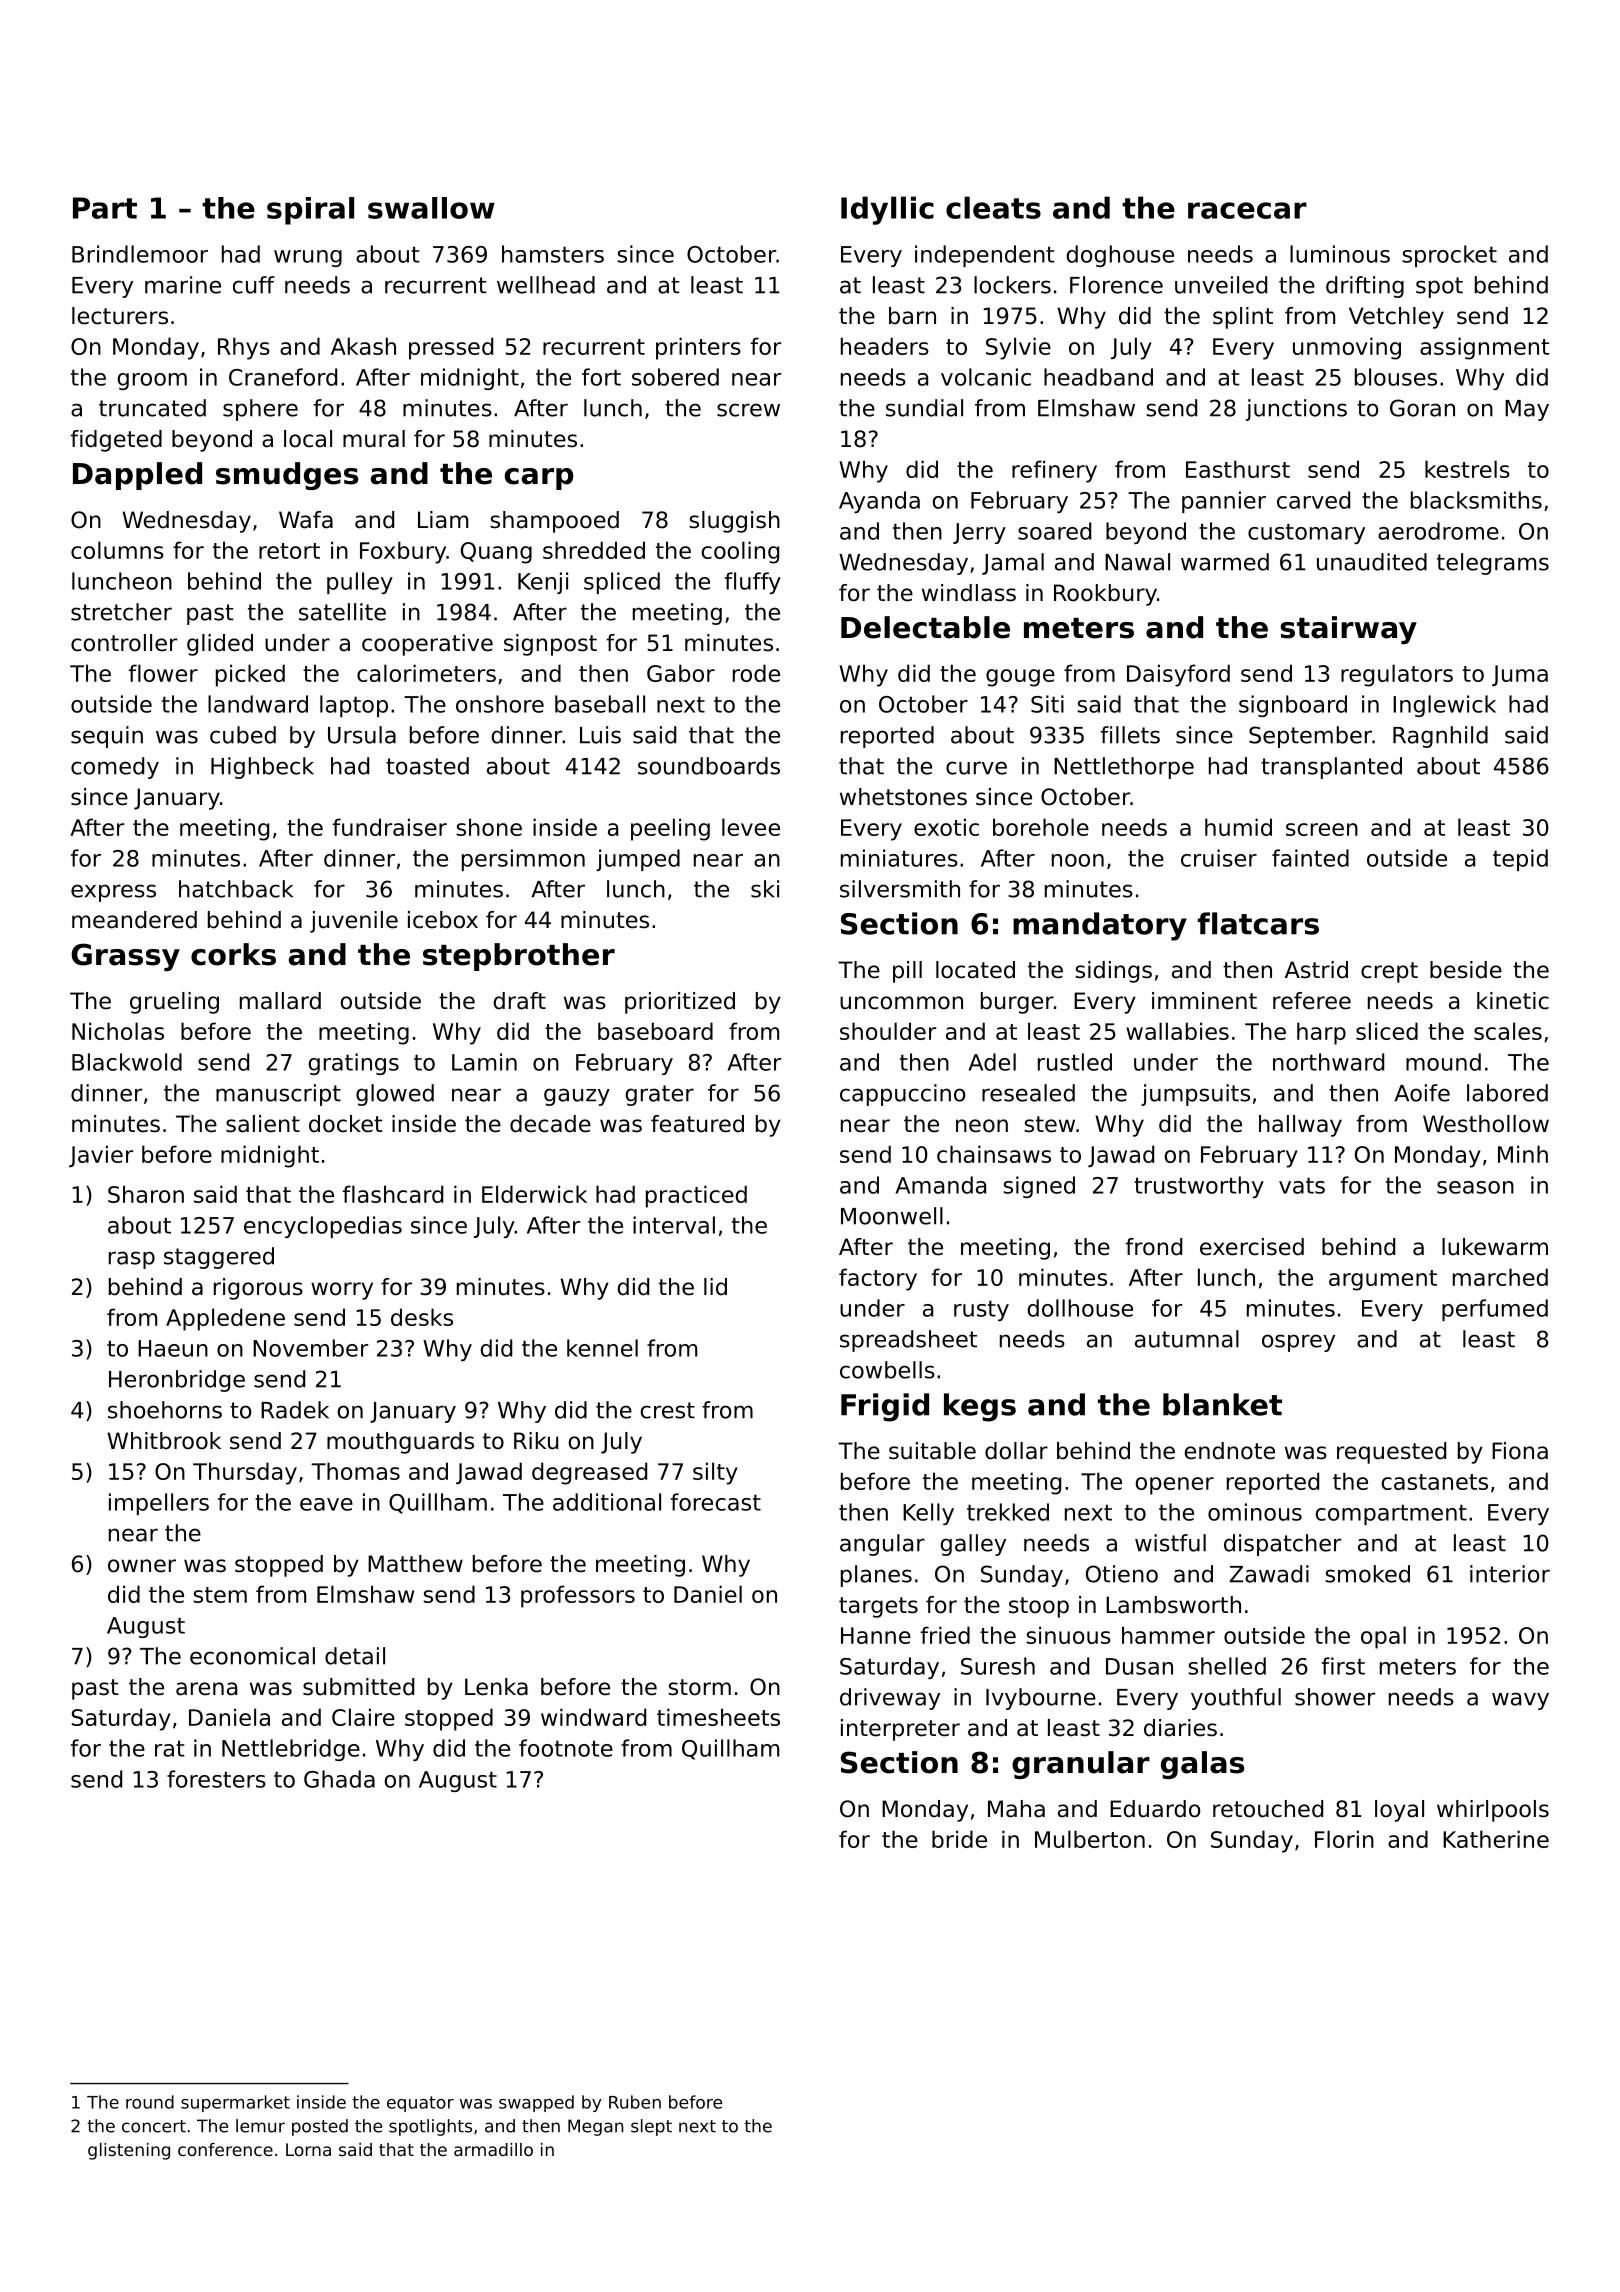  Describe the element at coordinates (431, 208) in the screenshot. I see `swallow` at that location.
